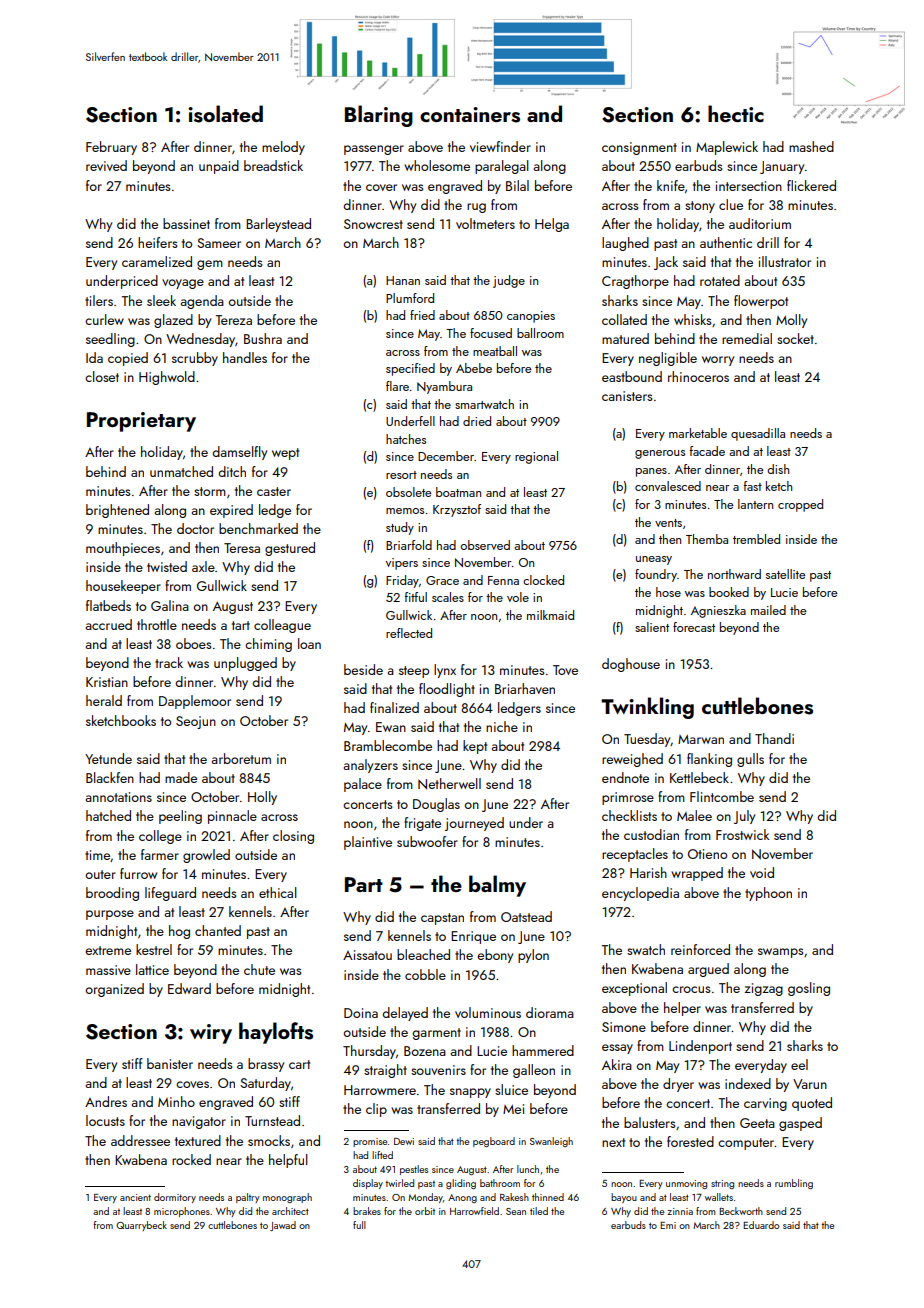  Describe the element at coordinates (736, 113) in the image. I see `hectic` at that location.
